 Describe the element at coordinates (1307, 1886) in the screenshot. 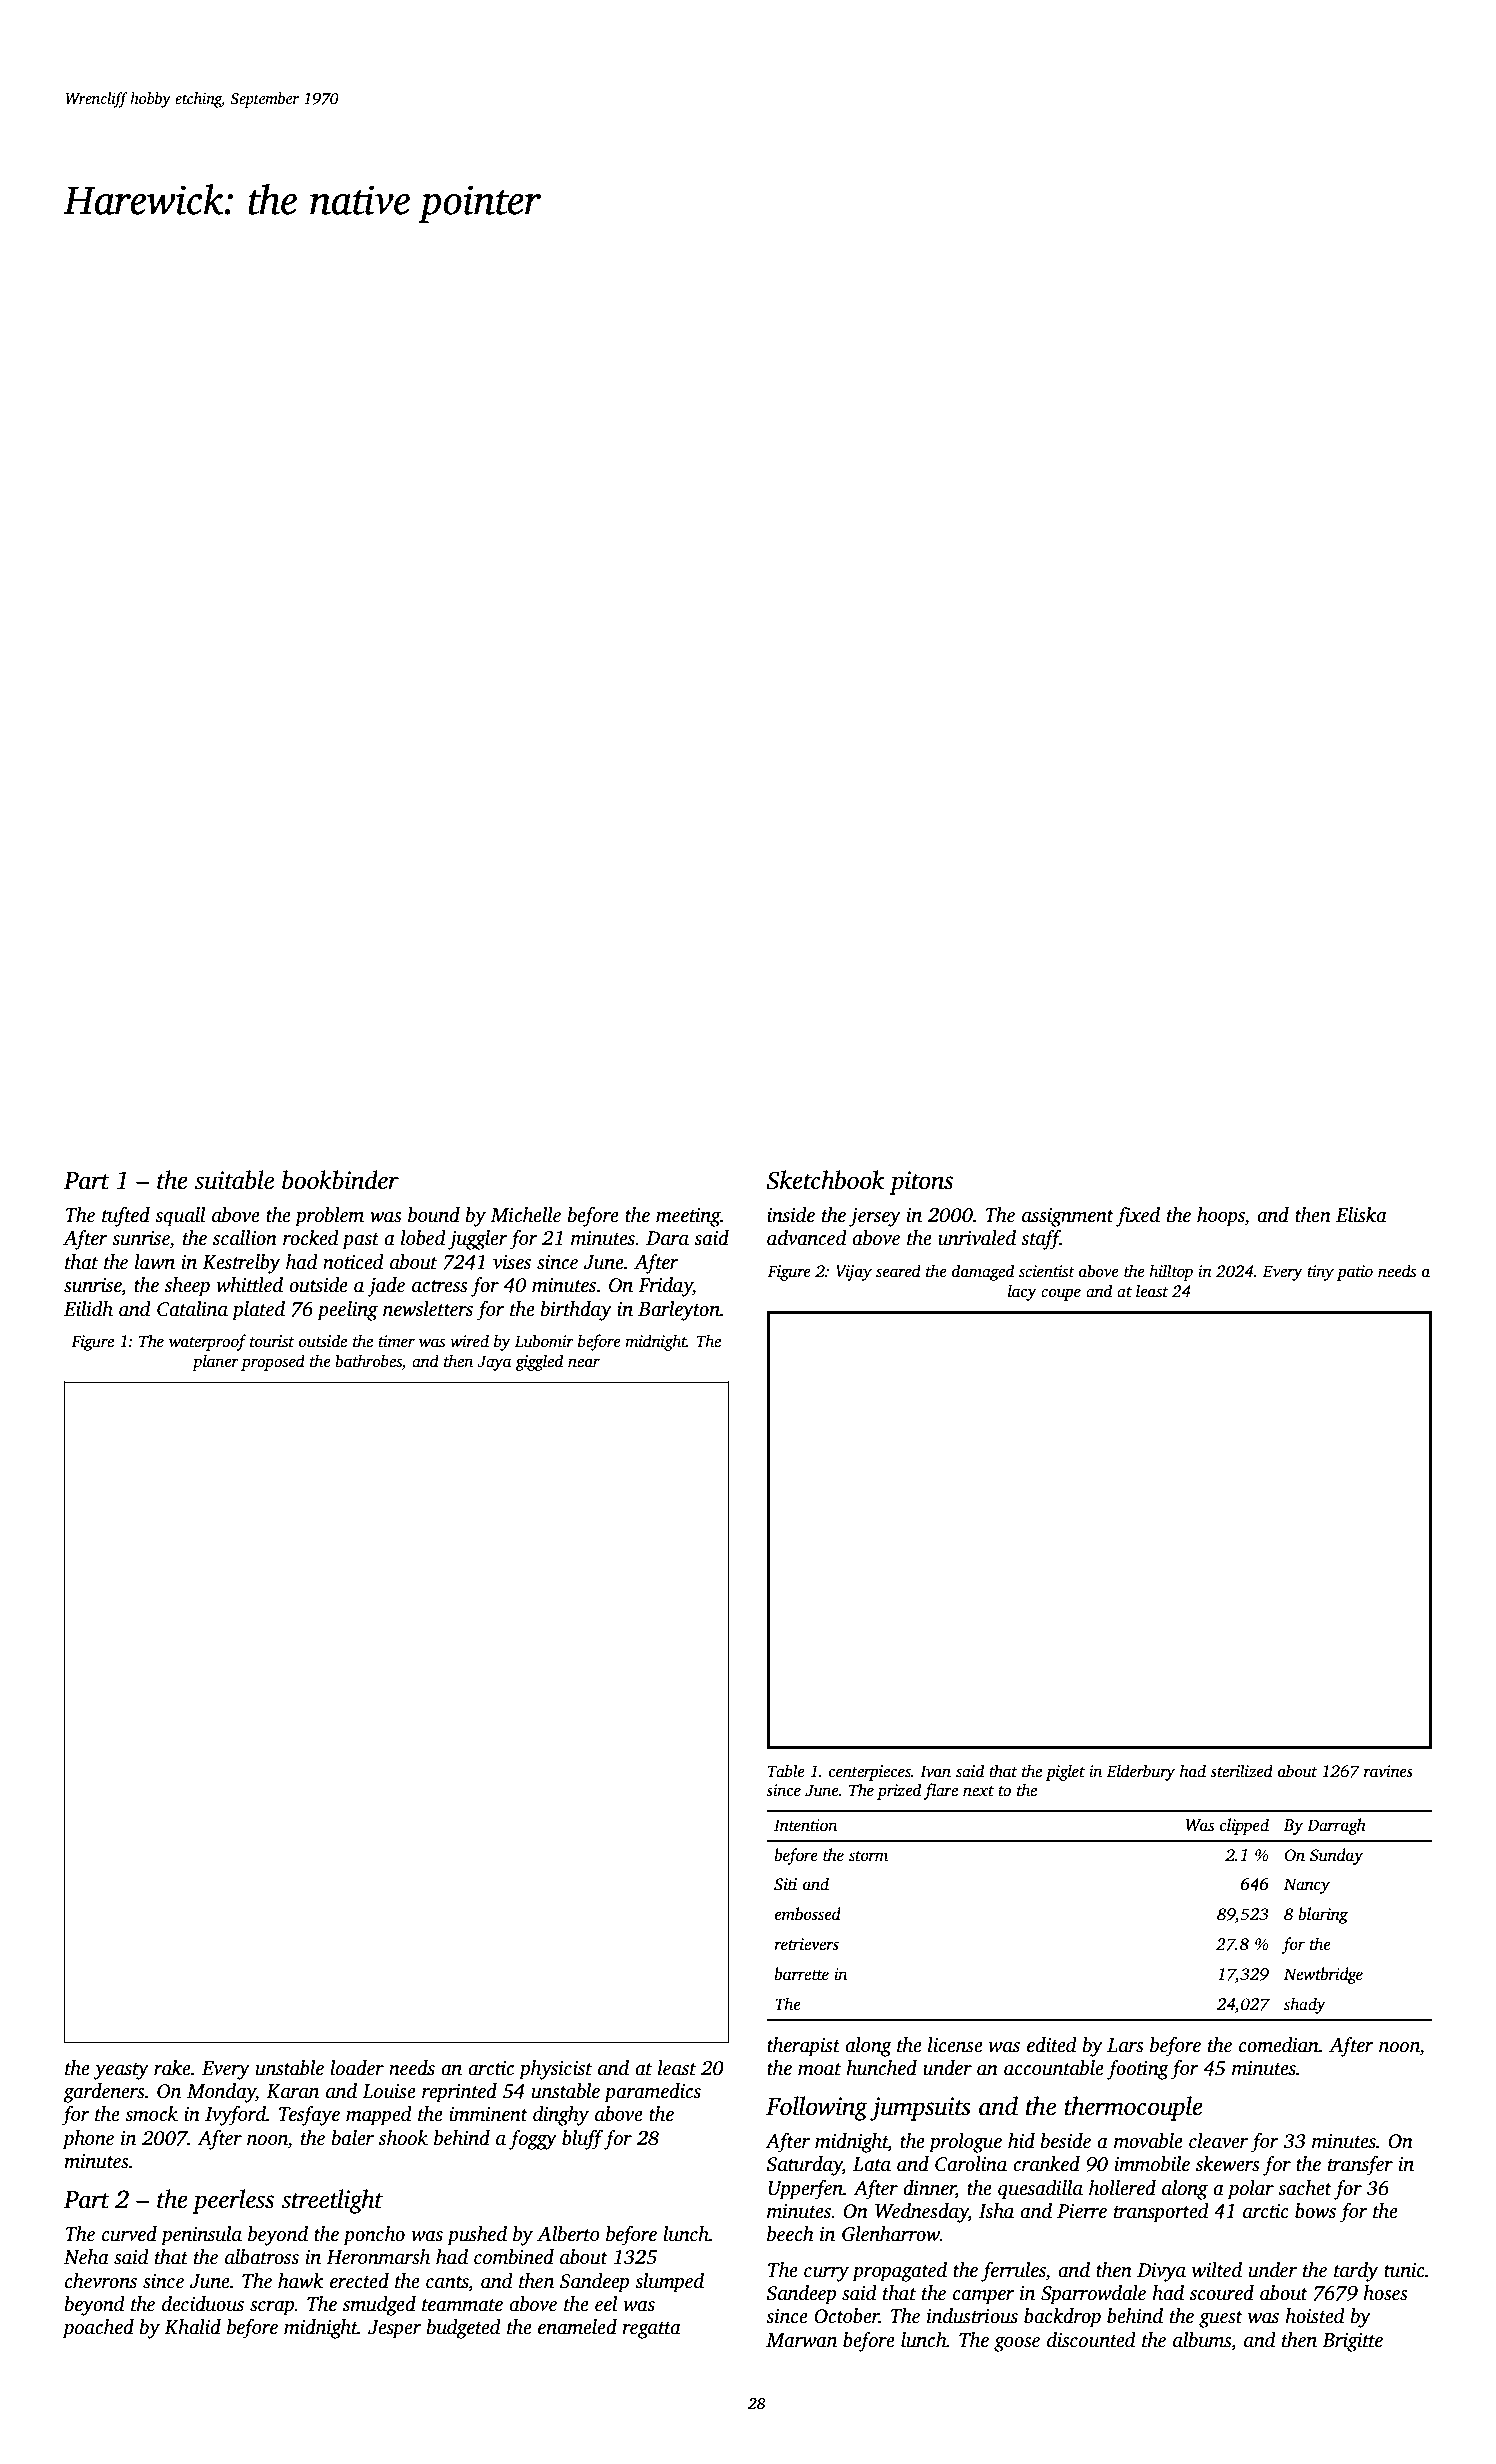

I see `Nancy` at that location.
